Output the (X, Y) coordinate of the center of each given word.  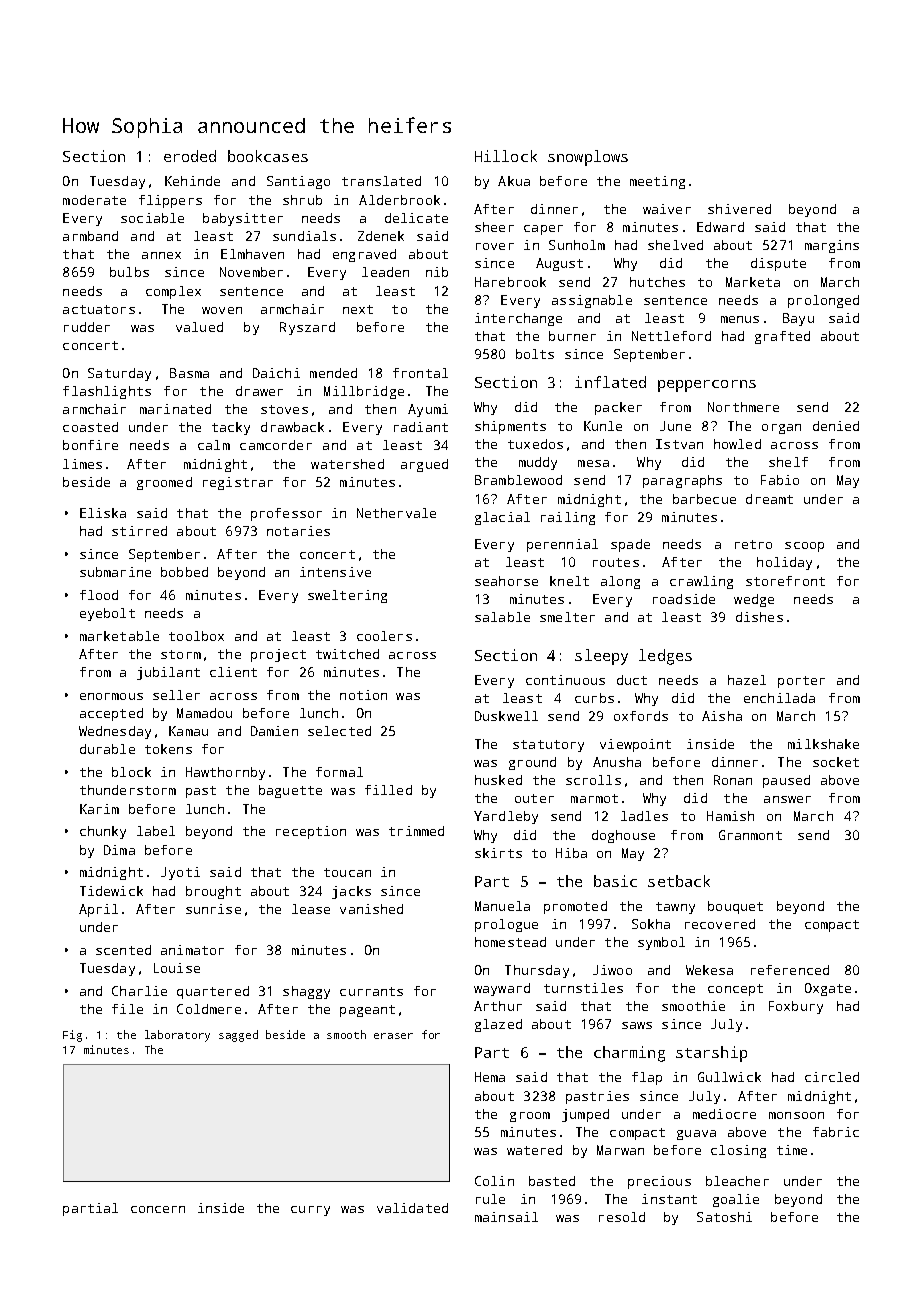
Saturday (119, 374)
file (127, 1009)
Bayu (798, 319)
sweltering (347, 596)
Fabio (780, 480)
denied (836, 426)
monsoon (796, 1115)
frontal (420, 373)
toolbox (196, 636)
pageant (367, 1011)
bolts (535, 354)
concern (158, 1209)
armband (90, 236)
